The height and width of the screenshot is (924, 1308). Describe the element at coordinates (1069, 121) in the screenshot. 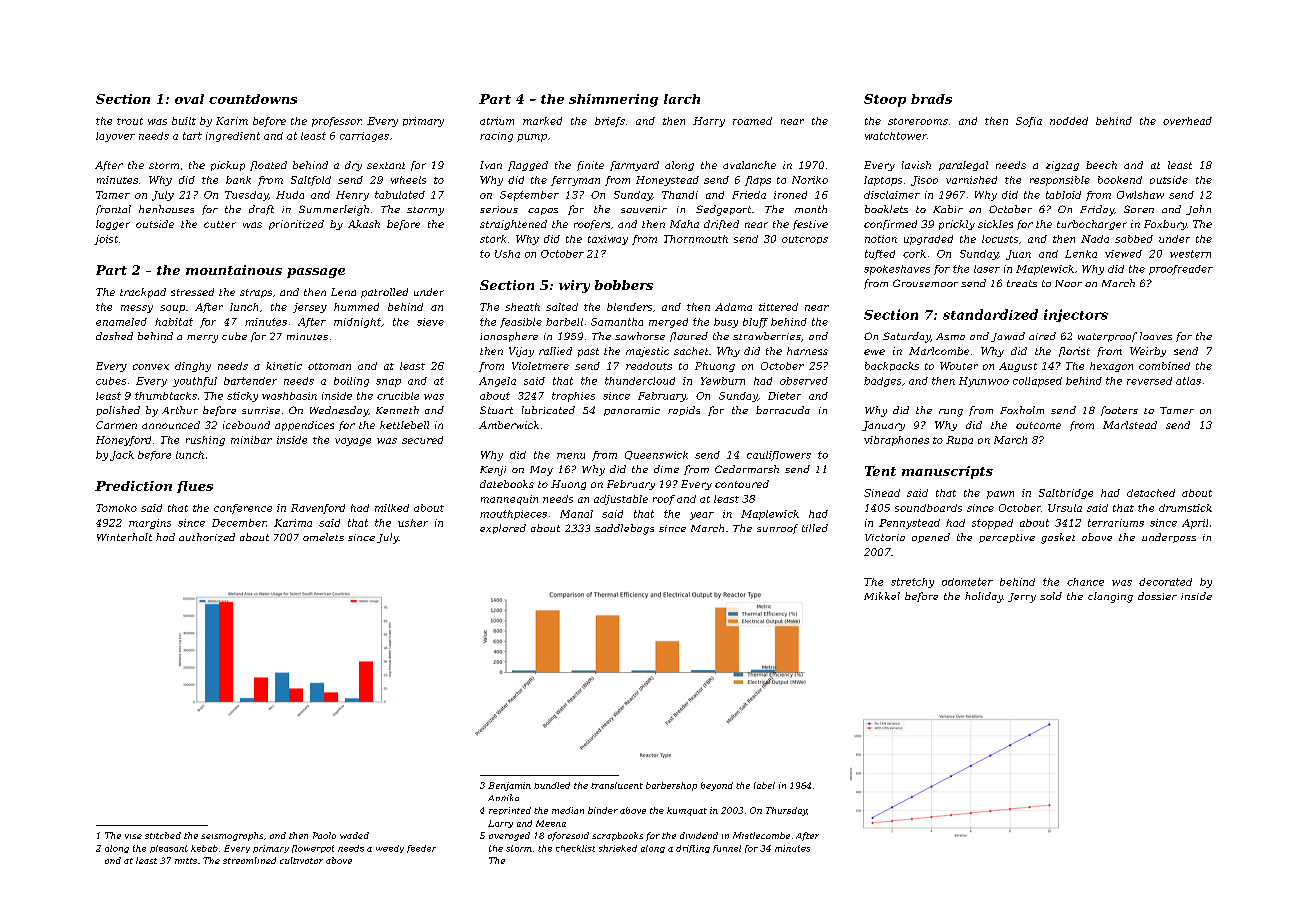

I see `nodded` at that location.
